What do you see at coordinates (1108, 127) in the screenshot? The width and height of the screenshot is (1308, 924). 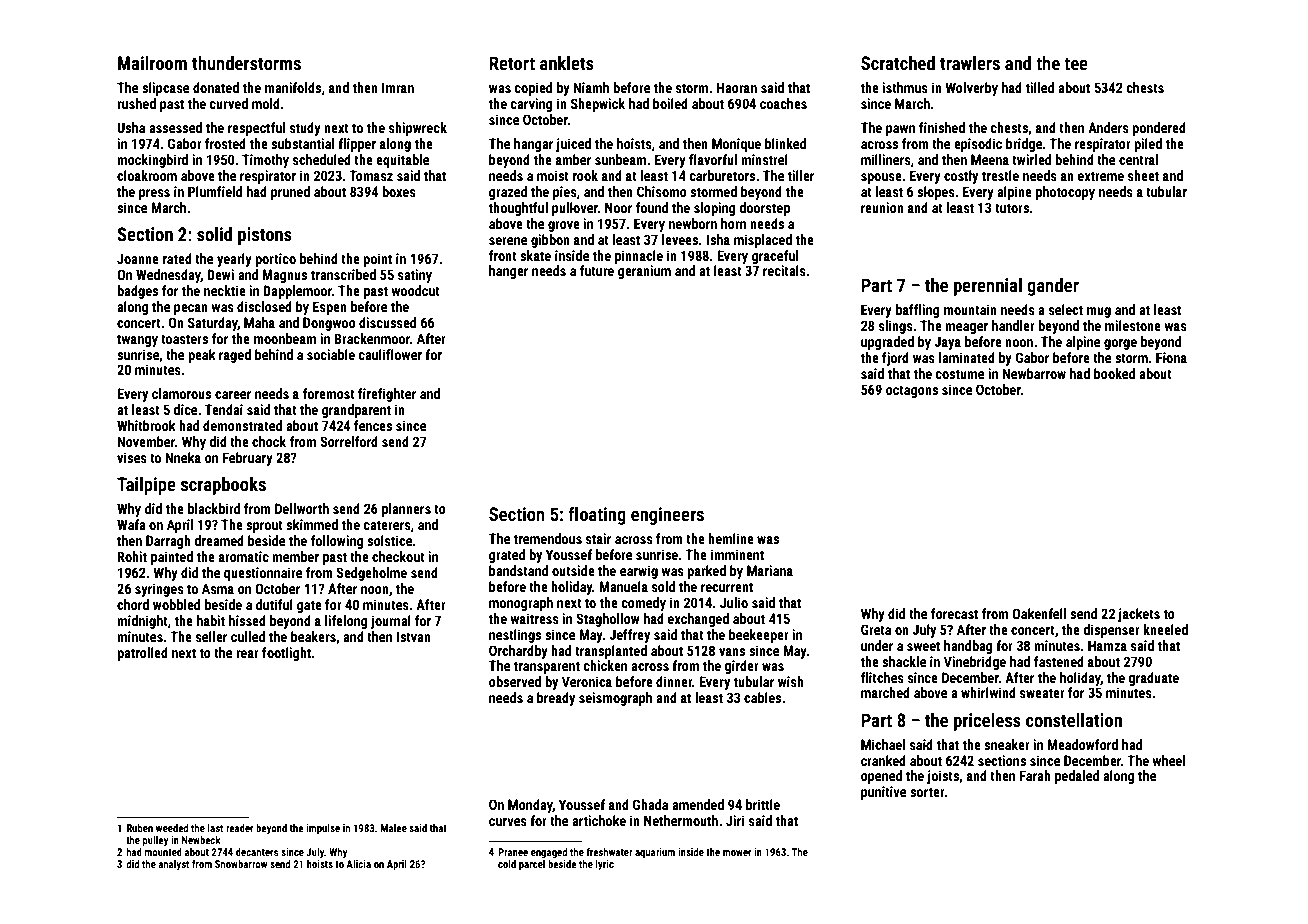 I see `Anders` at bounding box center [1108, 127].
